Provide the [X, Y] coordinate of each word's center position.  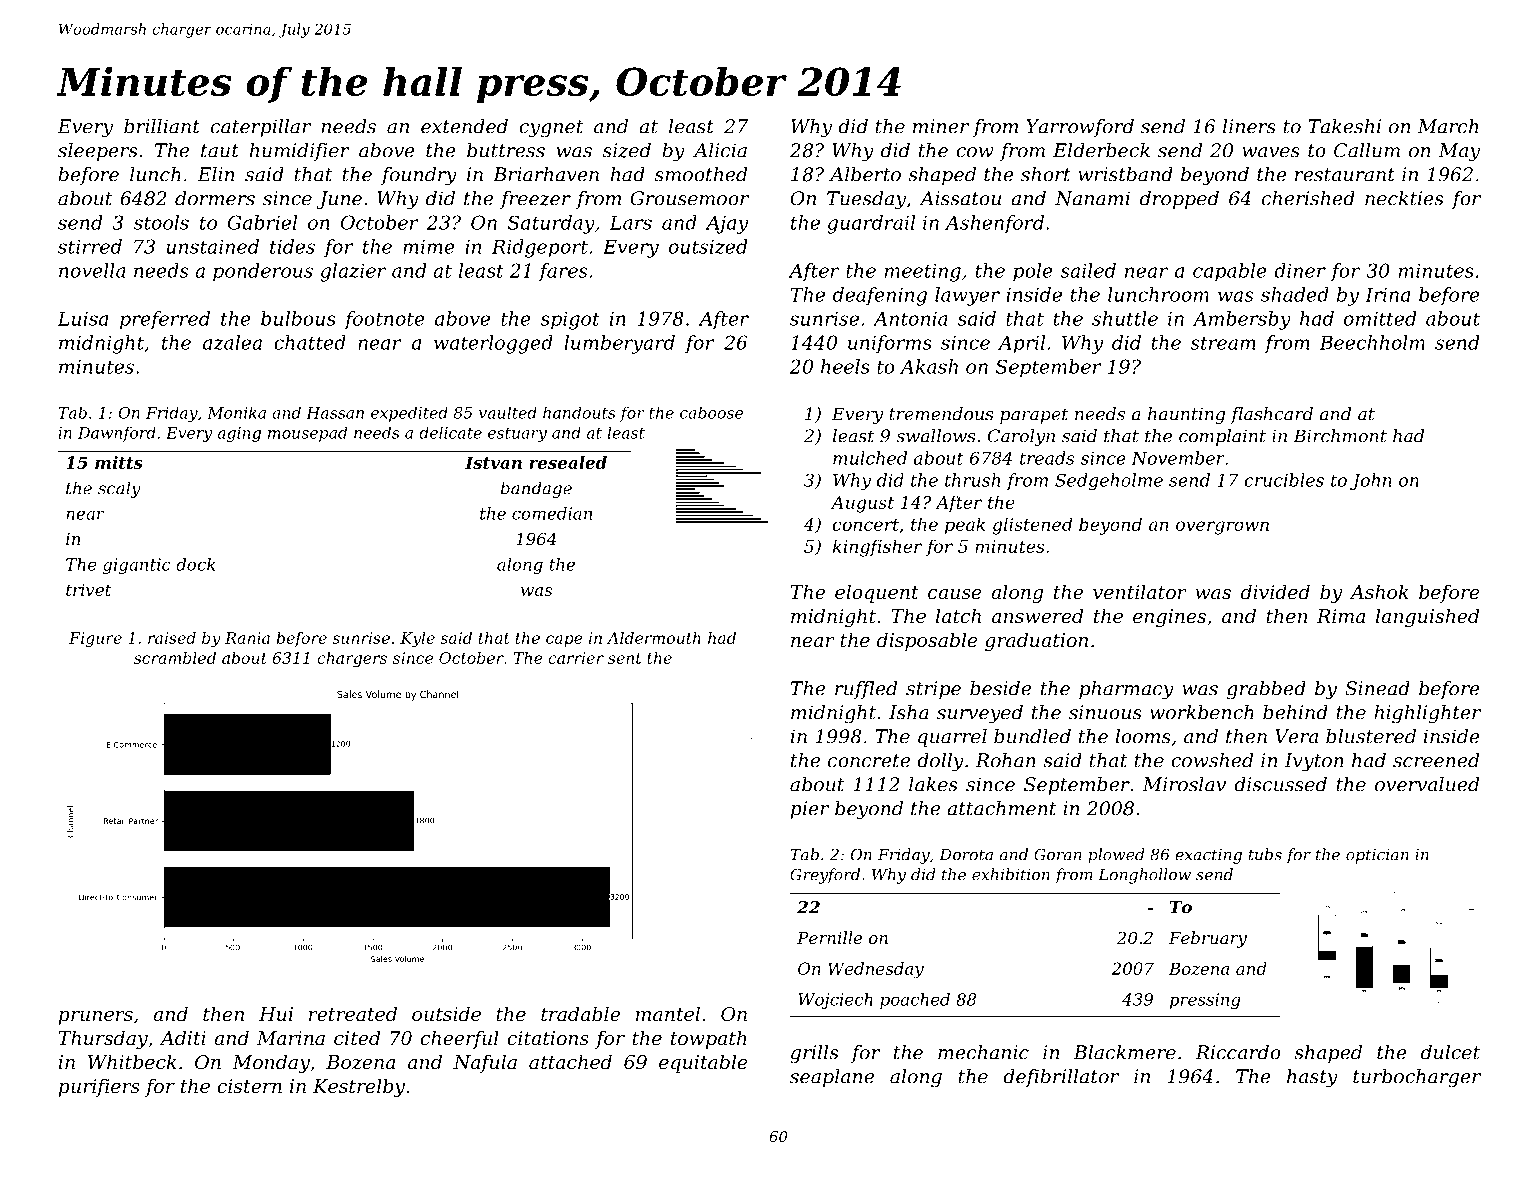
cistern [249, 1086]
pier [809, 810]
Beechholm [1372, 342]
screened [1436, 760]
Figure [95, 639]
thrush [972, 480]
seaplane [832, 1078]
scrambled [175, 658]
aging [239, 434]
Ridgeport [540, 248]
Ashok [1379, 591]
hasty [1312, 1078]
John [1370, 481]
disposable [927, 641]
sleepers [97, 152]
